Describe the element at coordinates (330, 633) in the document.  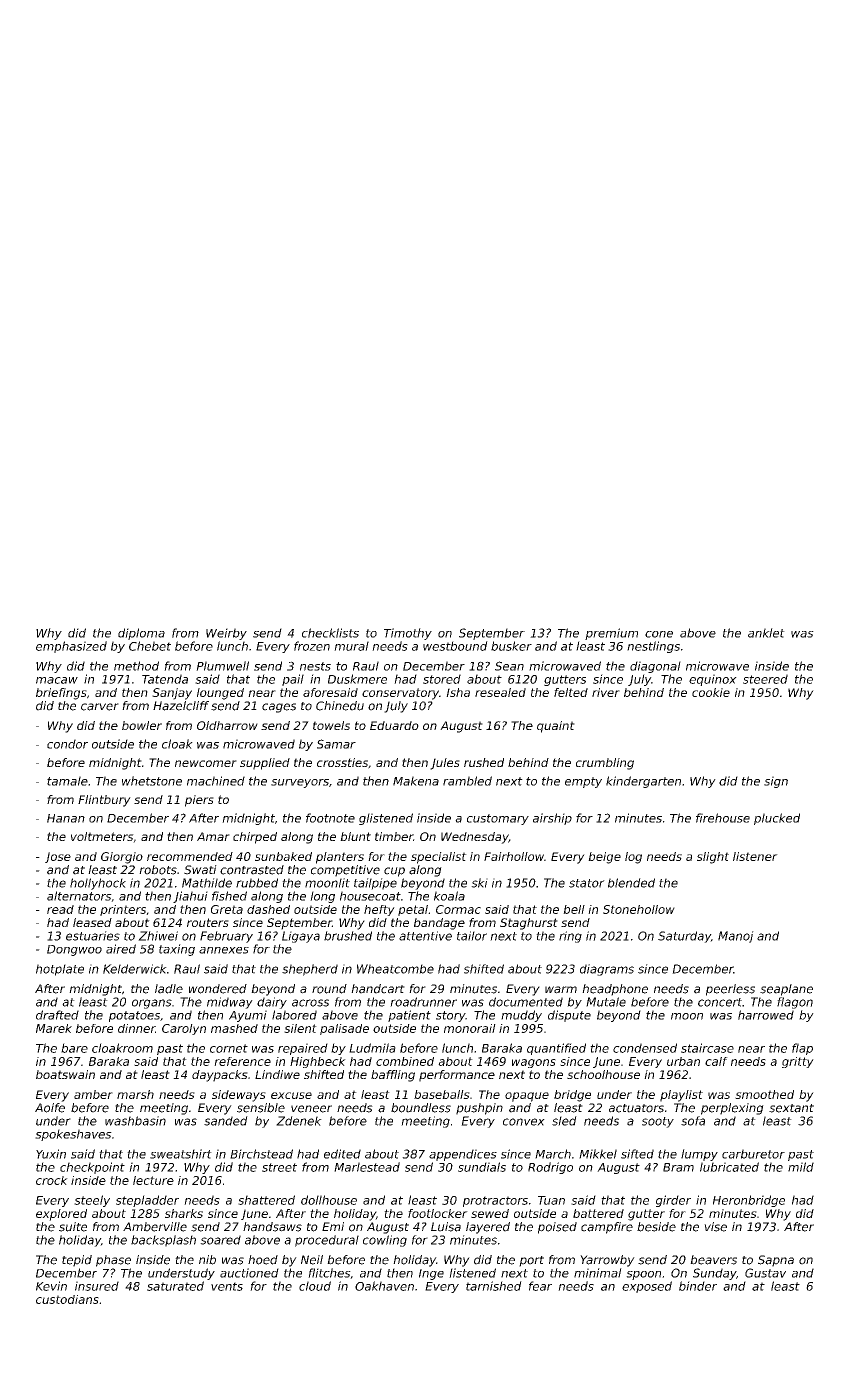
I see `checklists` at that location.
